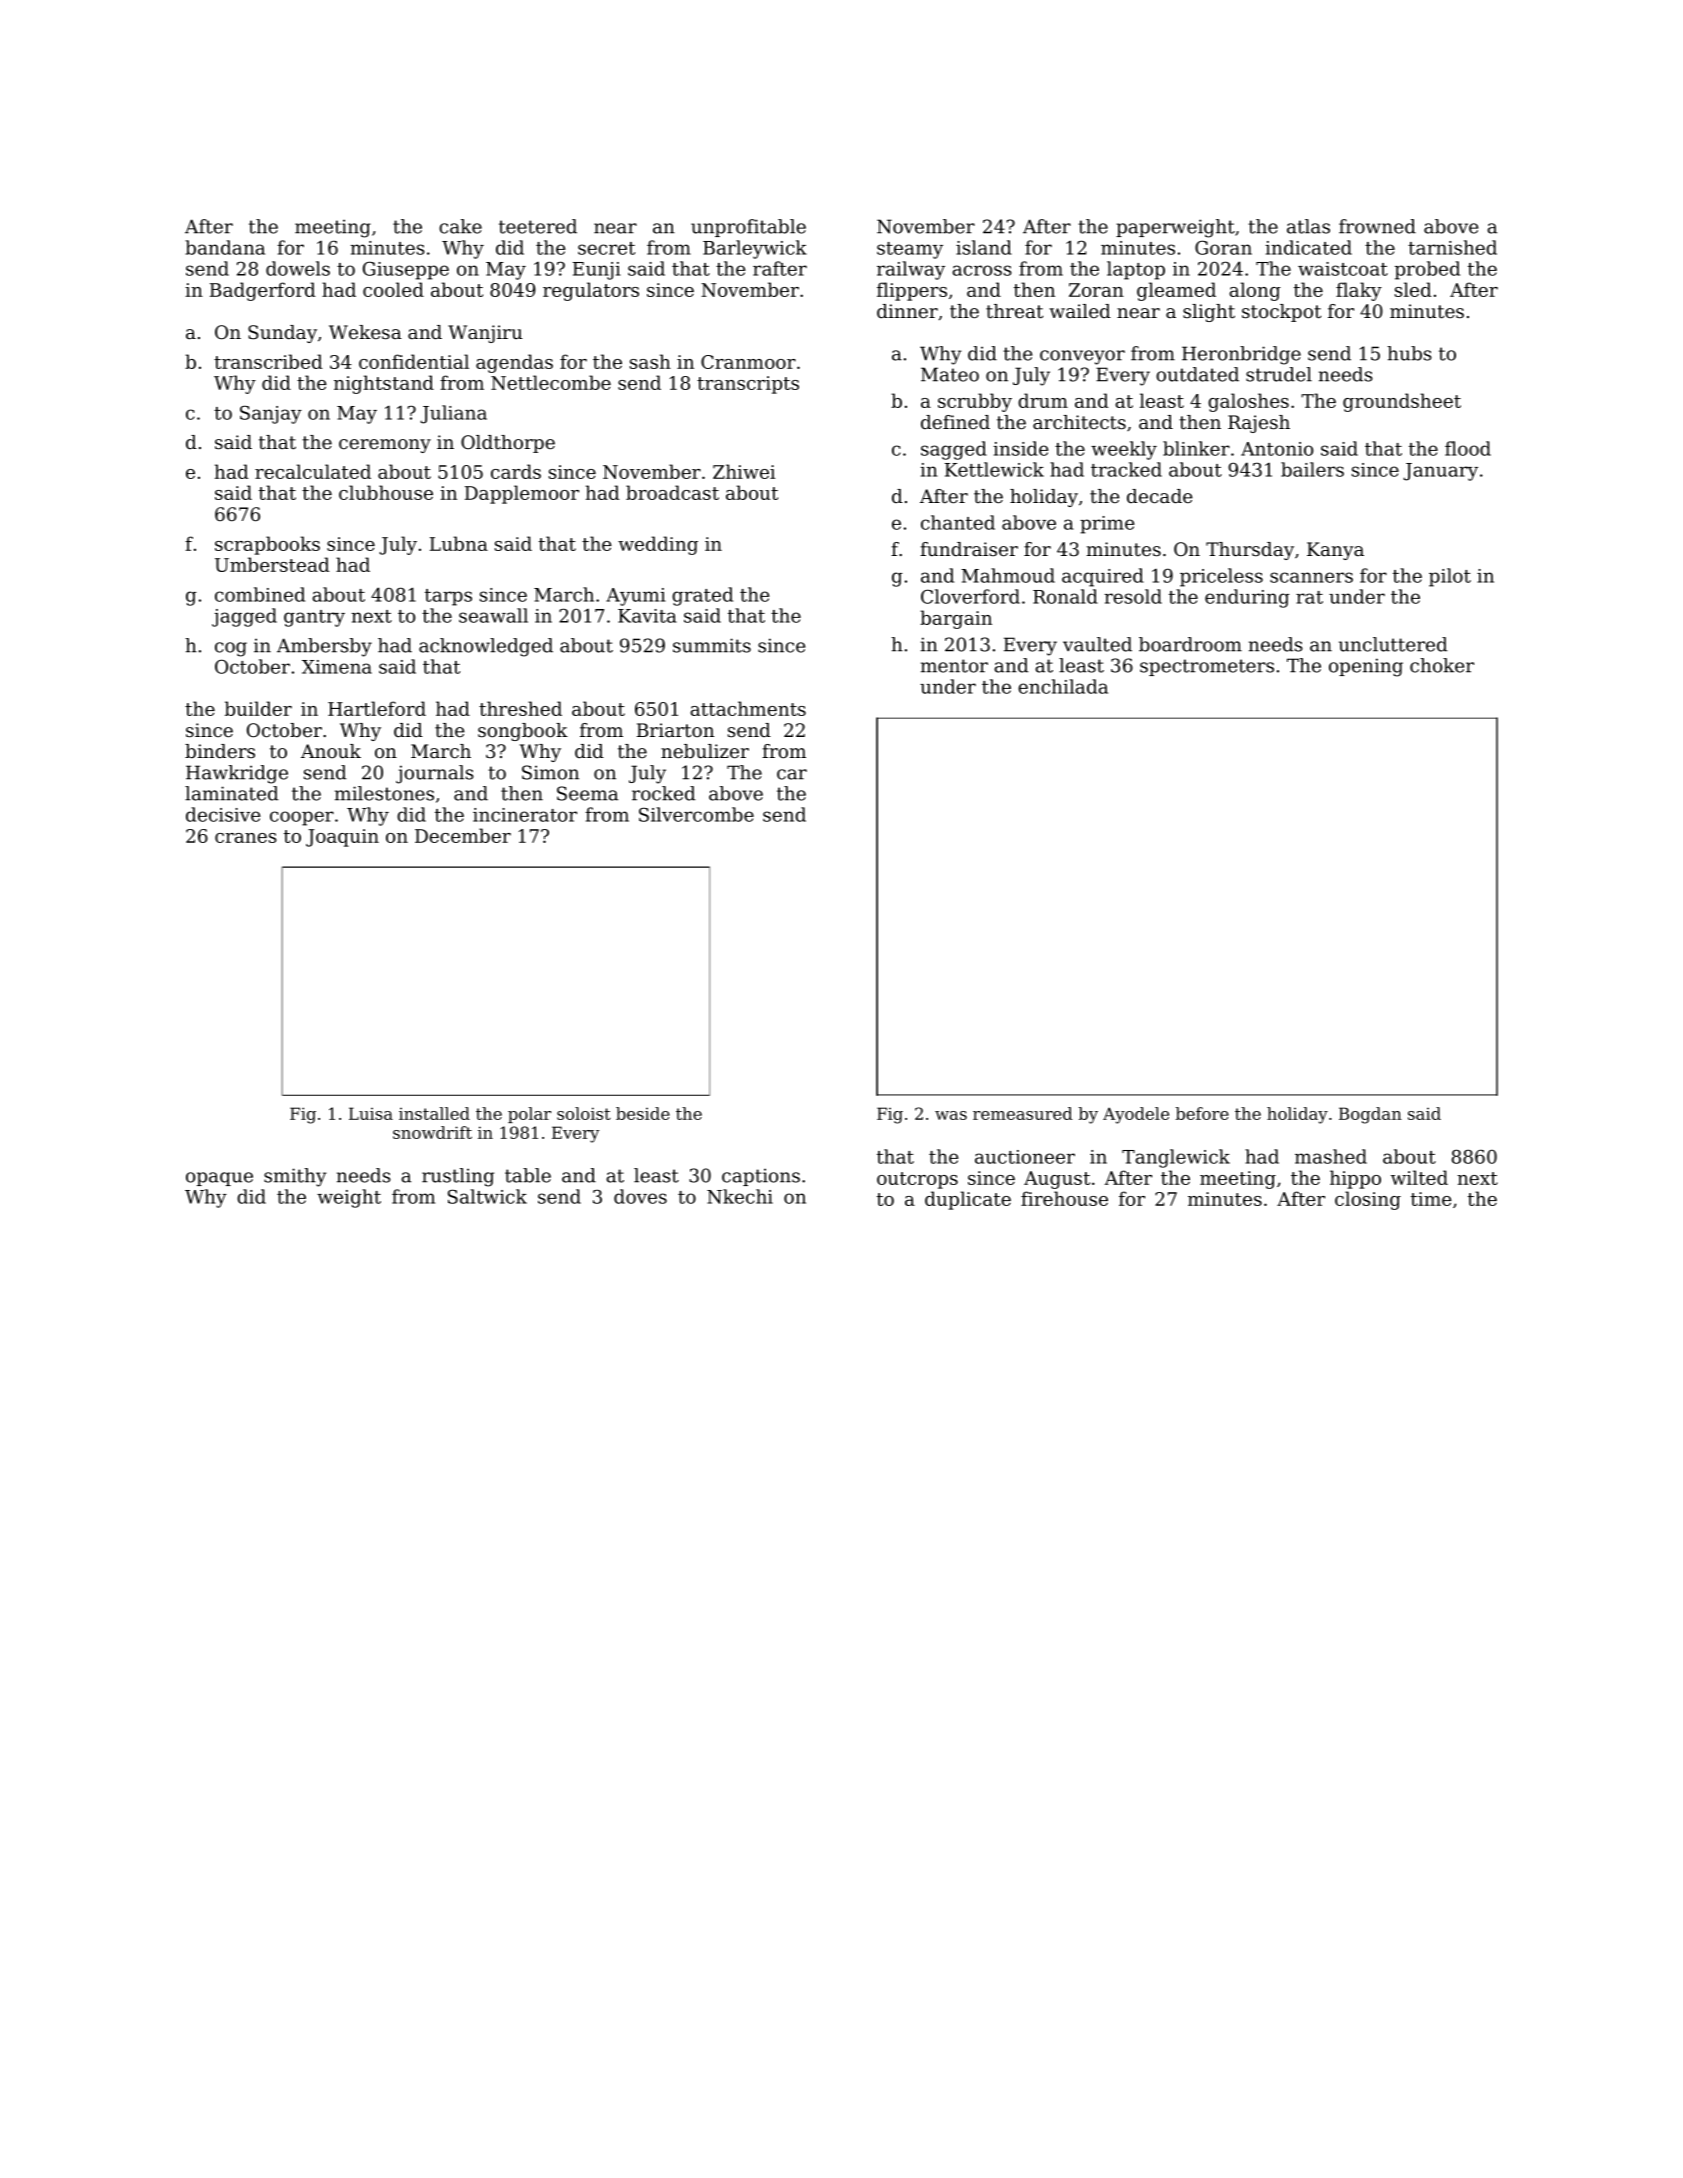  What do you see at coordinates (463, 835) in the screenshot?
I see `December` at bounding box center [463, 835].
